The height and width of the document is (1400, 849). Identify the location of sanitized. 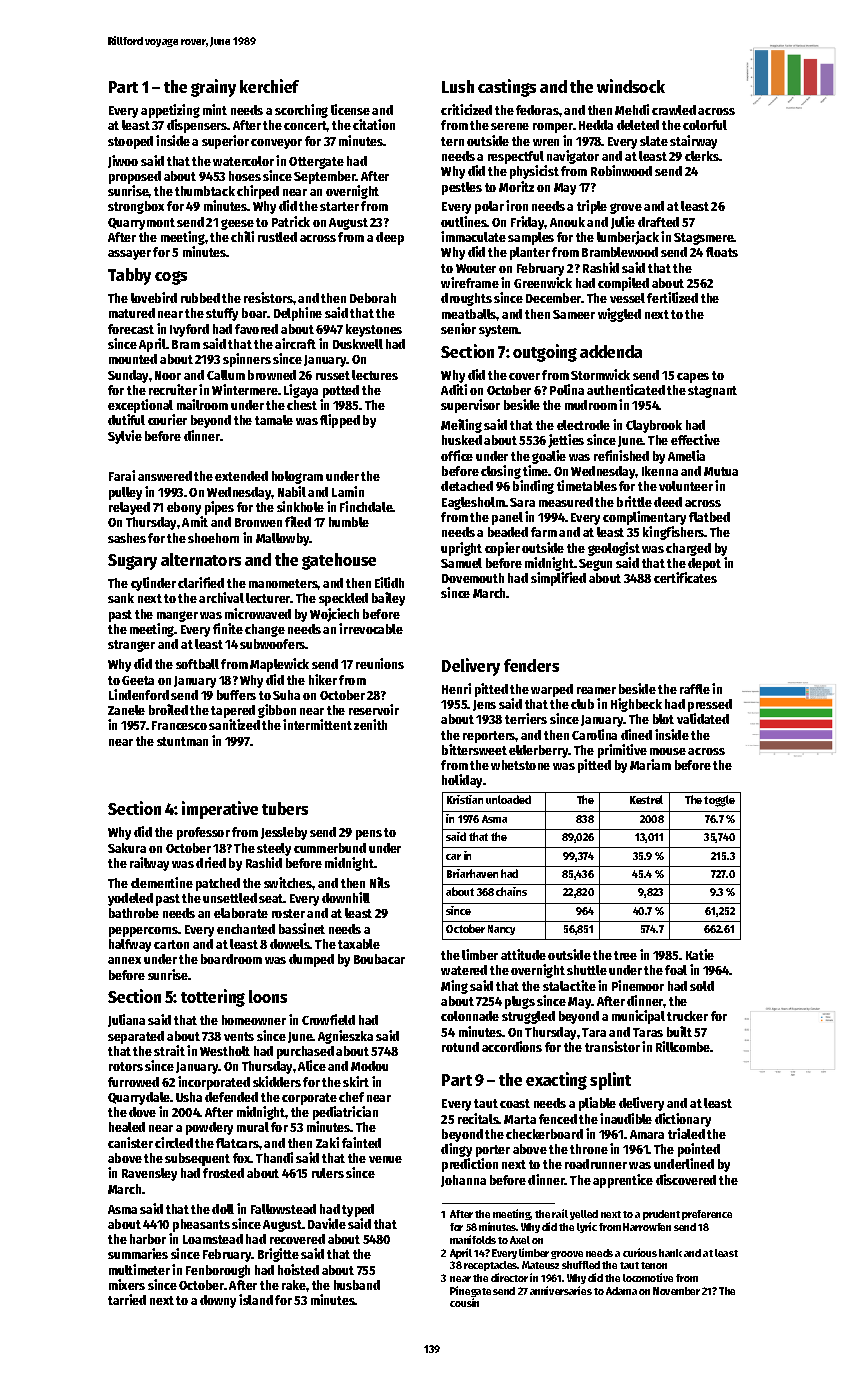
(234, 724).
